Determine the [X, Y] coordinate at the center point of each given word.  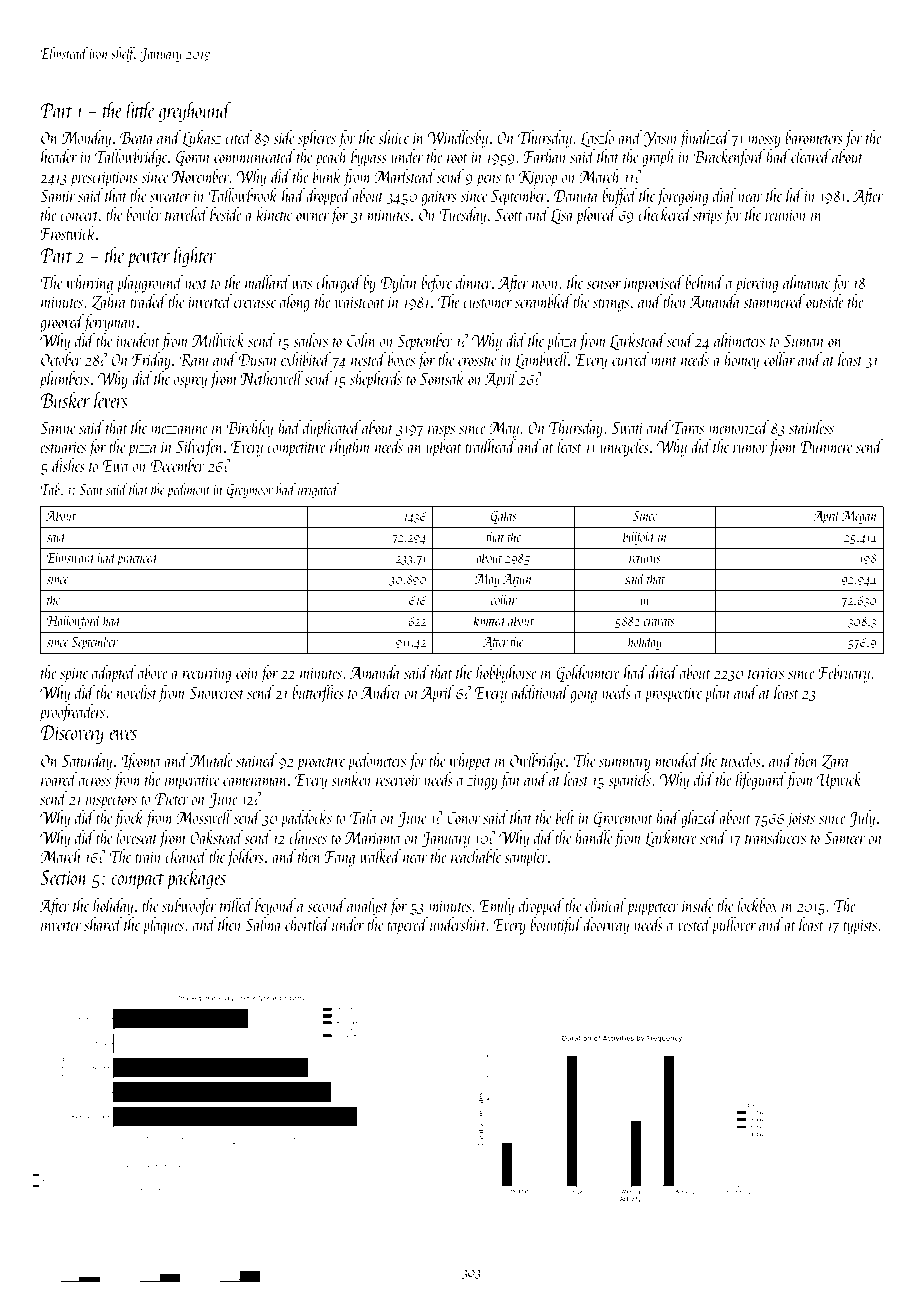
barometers [814, 137]
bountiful [556, 926]
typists [860, 927]
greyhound [195, 111]
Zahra [109, 302]
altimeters [739, 340]
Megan [859, 517]
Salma [263, 924]
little [140, 109]
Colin [361, 340]
